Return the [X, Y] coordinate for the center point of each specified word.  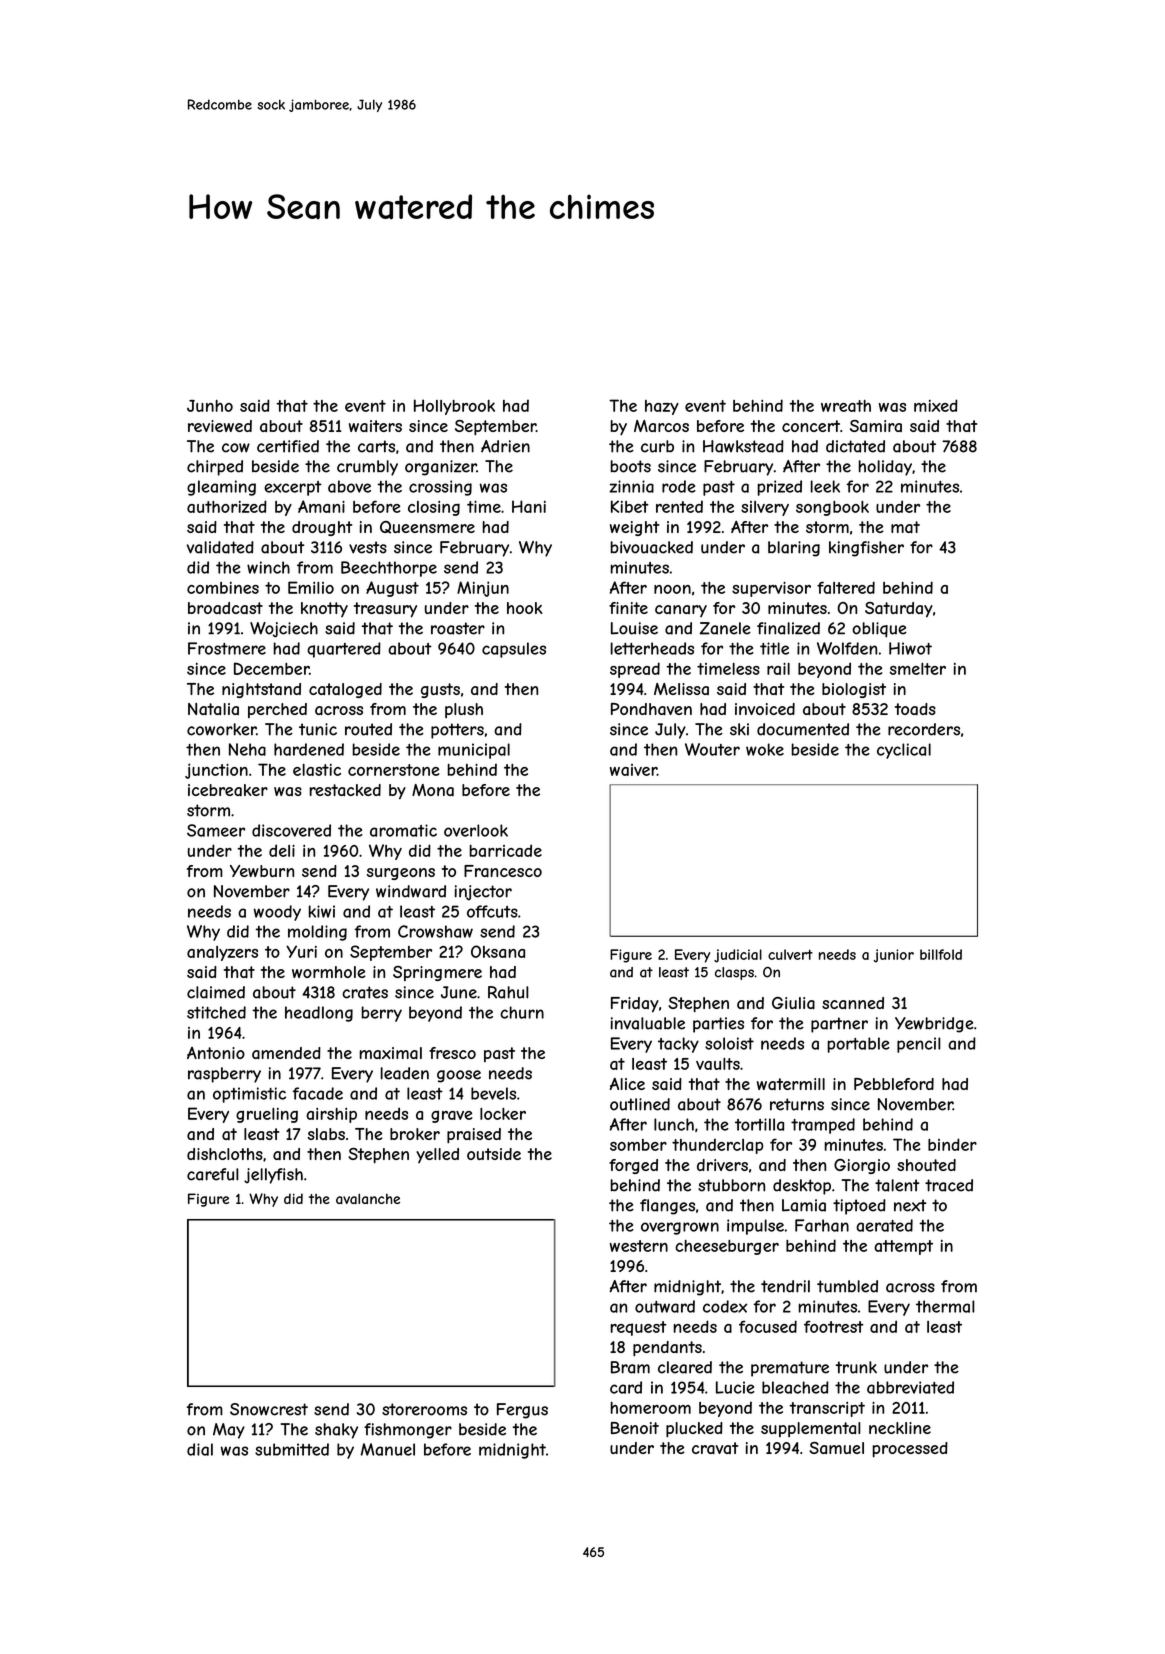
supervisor [771, 589]
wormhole [329, 972]
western [639, 1246]
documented [803, 729]
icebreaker [228, 790]
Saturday [899, 609]
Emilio [311, 587]
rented [679, 506]
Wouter [712, 749]
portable [859, 1045]
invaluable [648, 1023]
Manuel [388, 1449]
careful [213, 1174]
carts [376, 446]
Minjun [483, 589]
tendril [785, 1286]
